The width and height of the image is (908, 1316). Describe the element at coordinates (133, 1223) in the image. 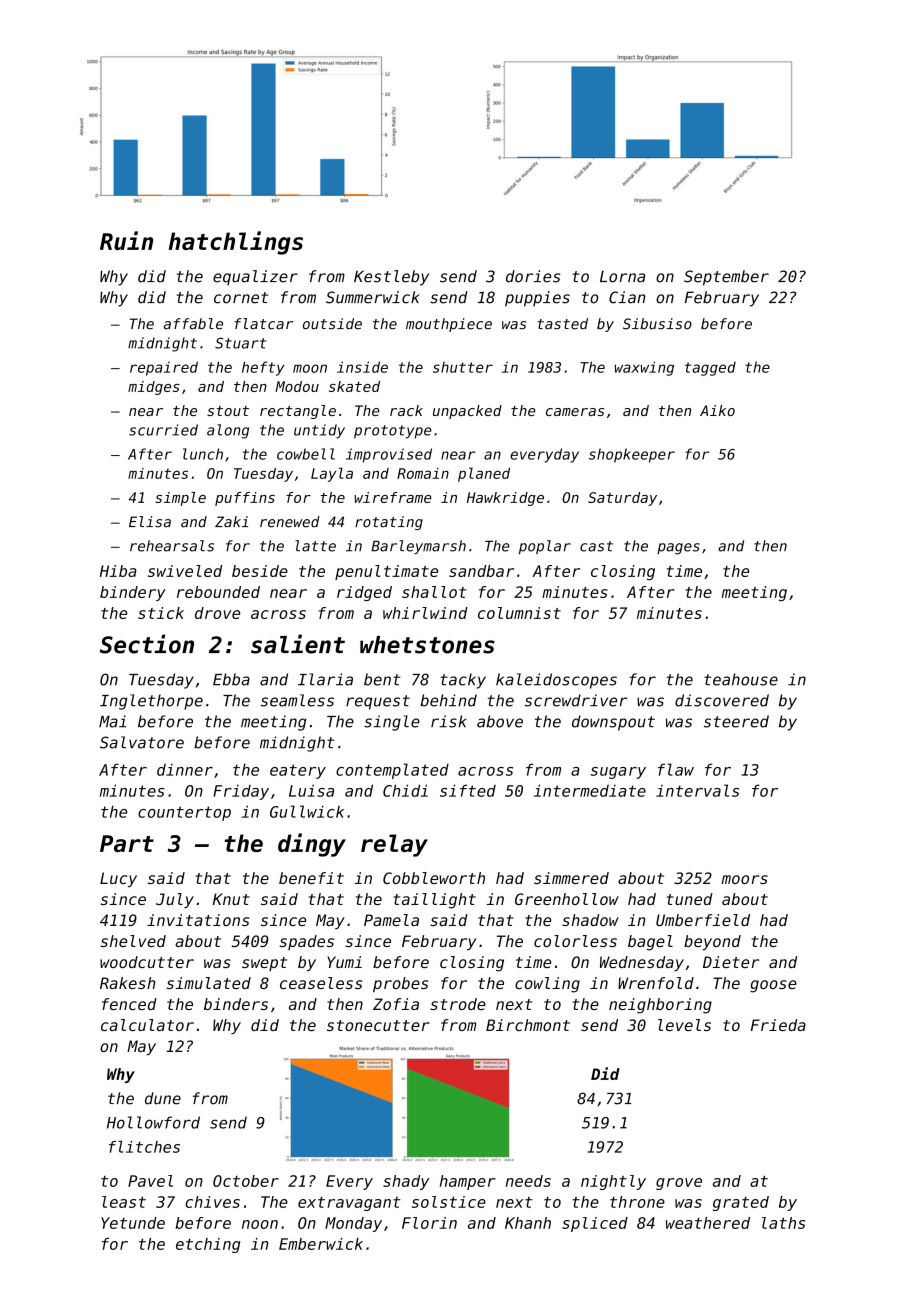

I see `Yetunde` at that location.
